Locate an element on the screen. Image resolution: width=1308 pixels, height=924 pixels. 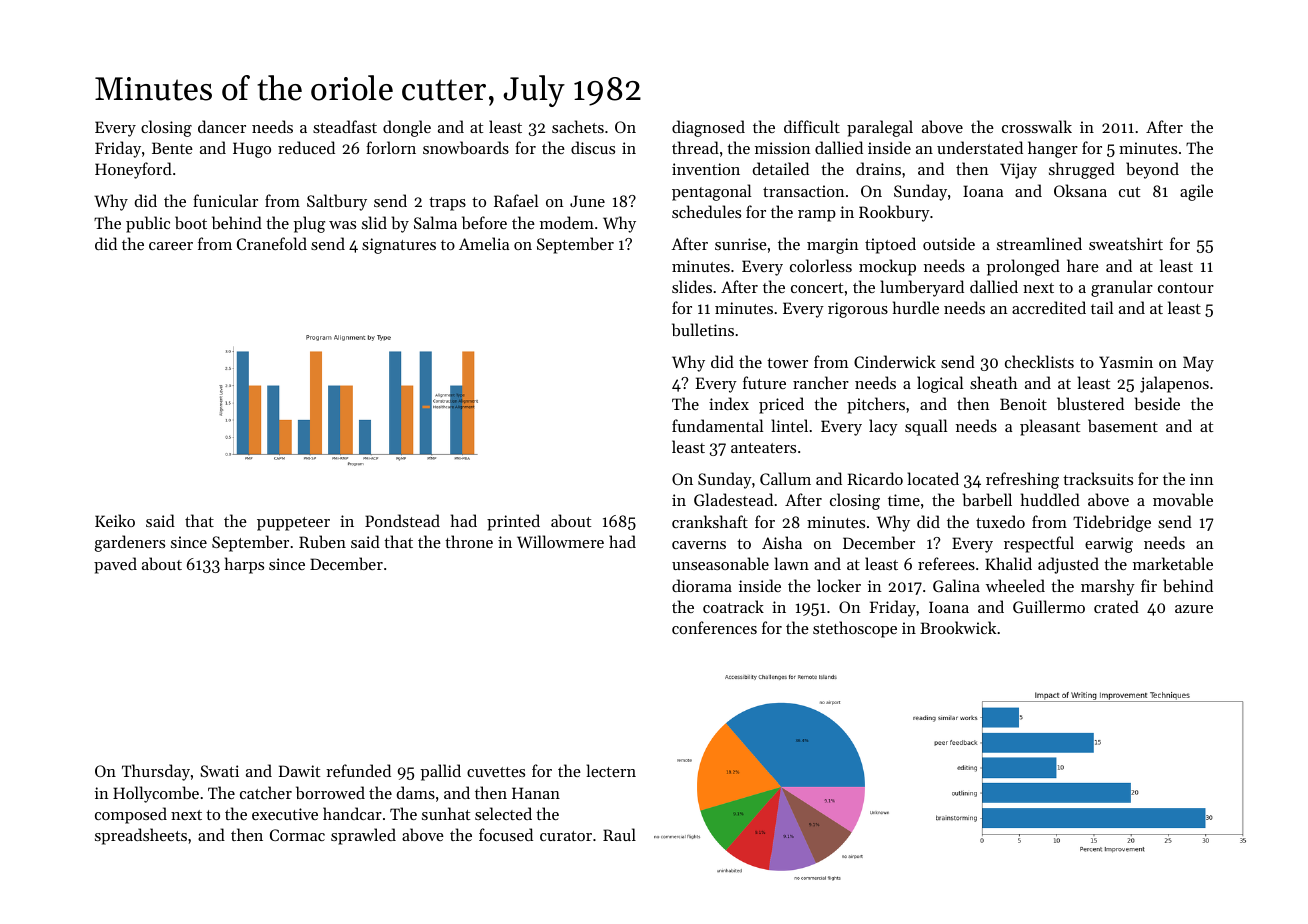
bulletins is located at coordinates (703, 329).
